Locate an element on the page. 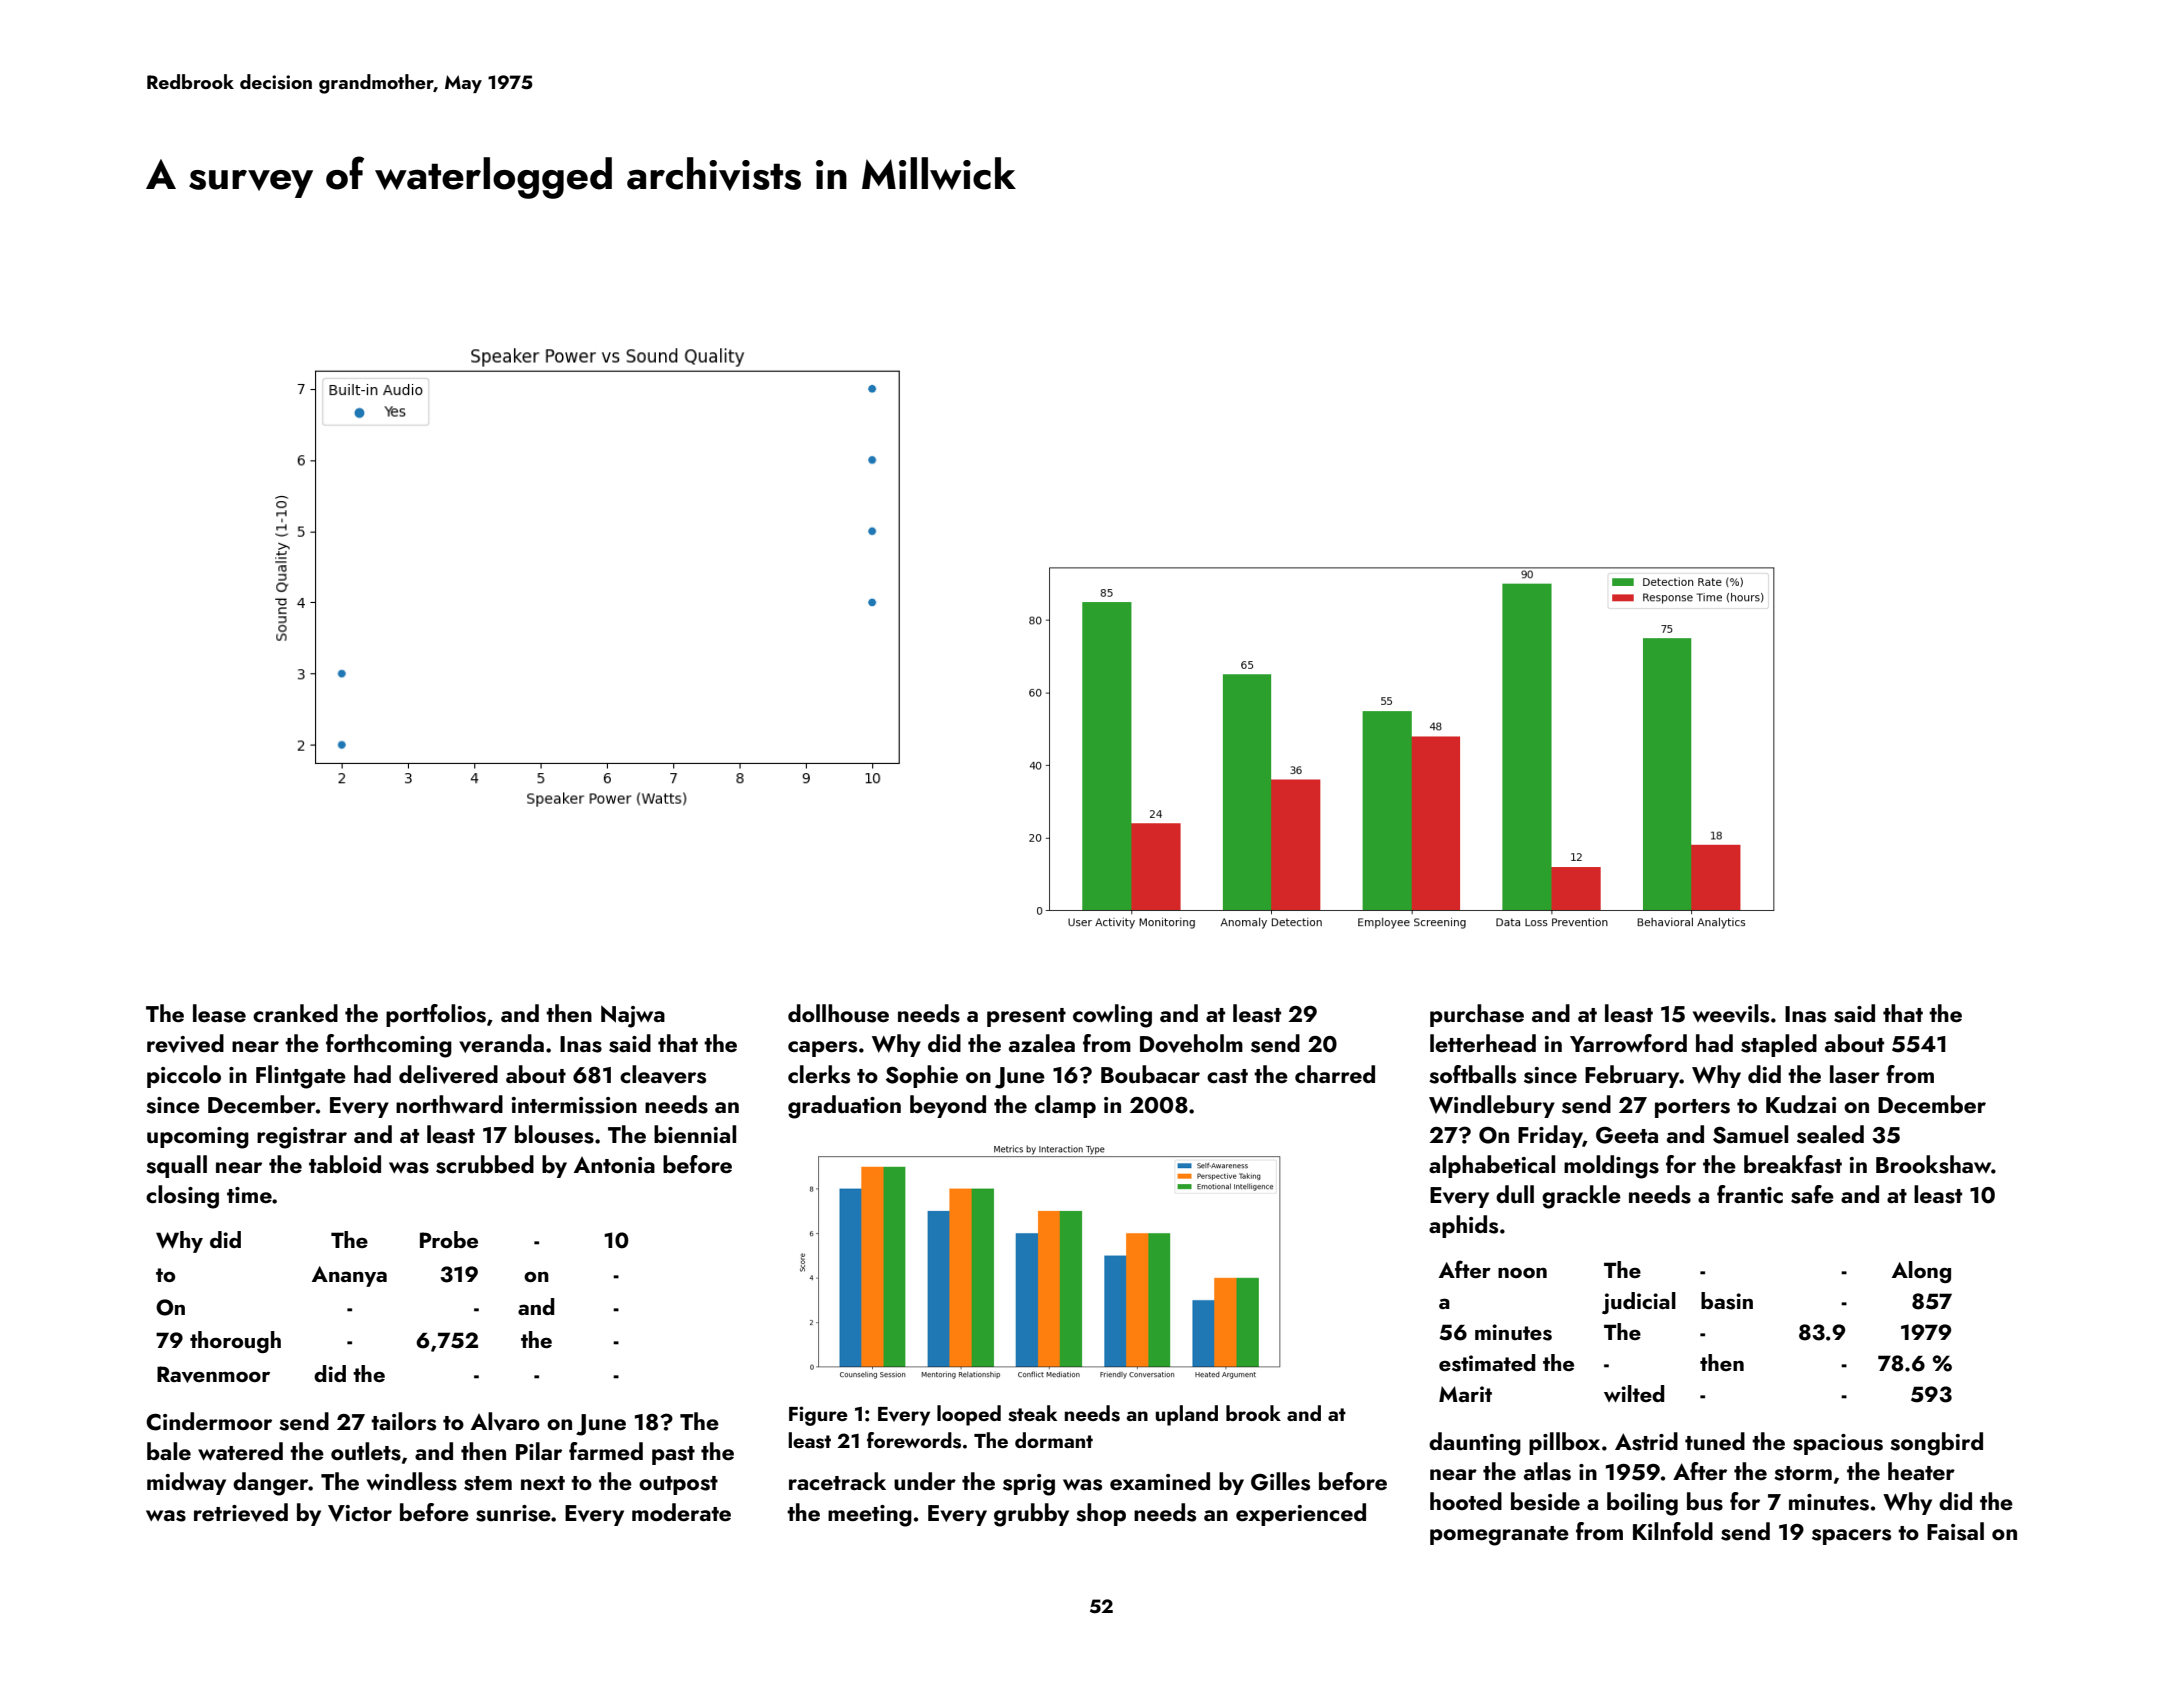 This page has width=2178, height=1683. looped is located at coordinates (969, 1415).
